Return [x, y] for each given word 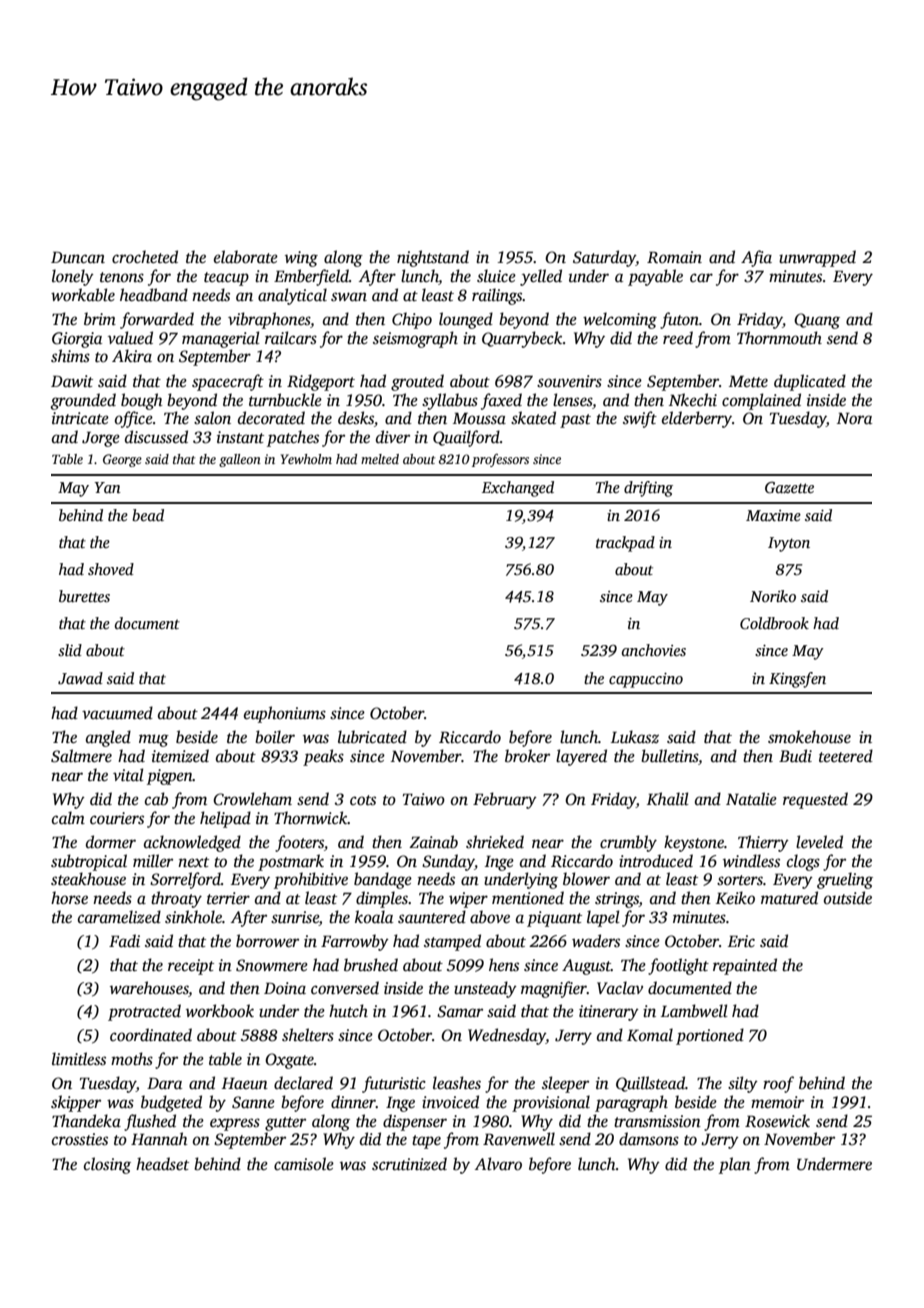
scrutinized [409, 1164]
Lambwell [694, 1011]
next [193, 862]
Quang [817, 321]
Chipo [412, 320]
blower [586, 879]
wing [301, 259]
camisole [304, 1164]
